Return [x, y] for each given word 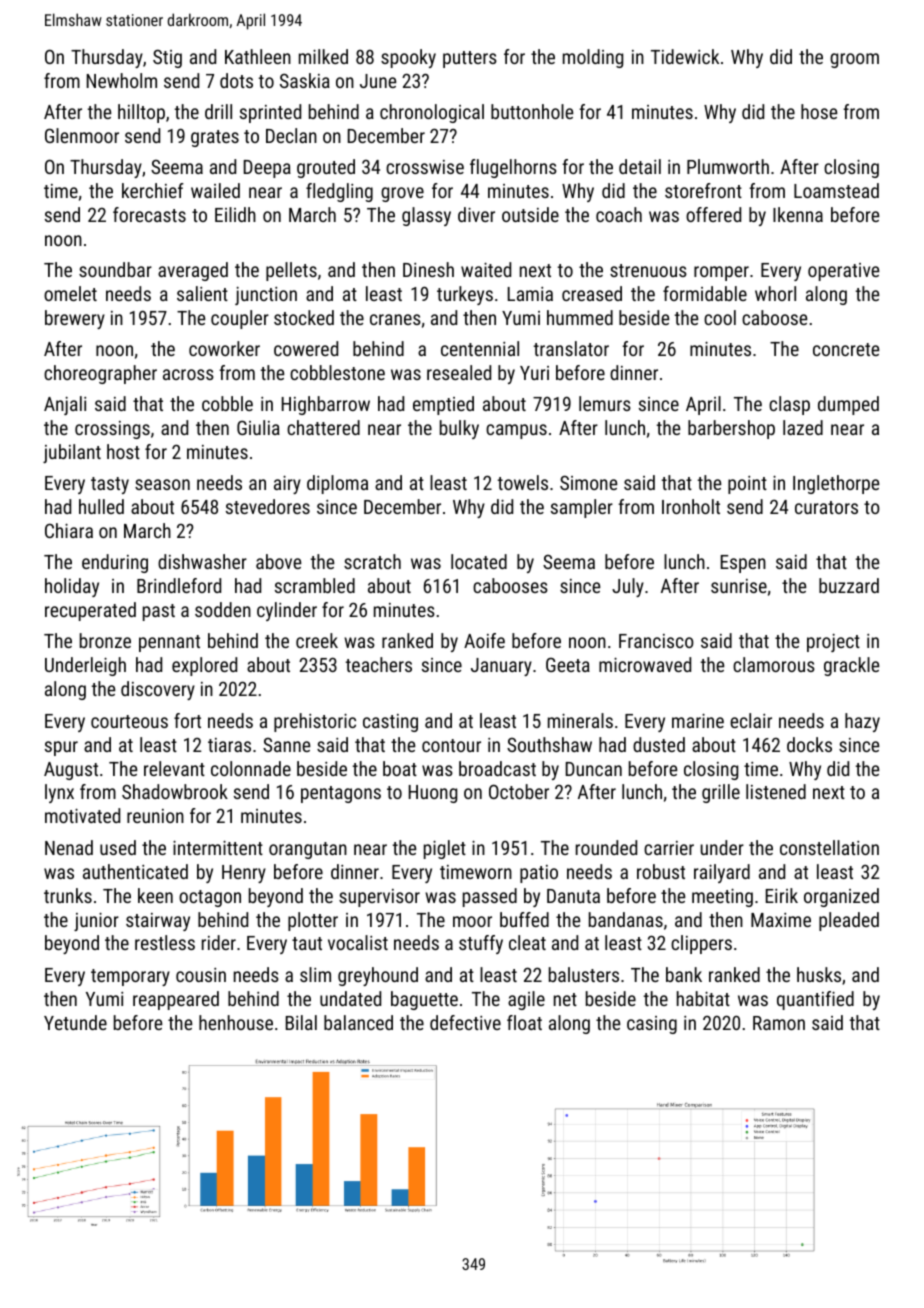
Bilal [301, 1022]
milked [323, 56]
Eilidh [235, 214]
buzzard [849, 585]
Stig [167, 58]
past [159, 612]
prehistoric [315, 722]
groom [854, 60]
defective [465, 1022]
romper [721, 273]
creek [317, 640]
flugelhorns [513, 168]
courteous [129, 721]
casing [652, 1025]
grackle [851, 666]
